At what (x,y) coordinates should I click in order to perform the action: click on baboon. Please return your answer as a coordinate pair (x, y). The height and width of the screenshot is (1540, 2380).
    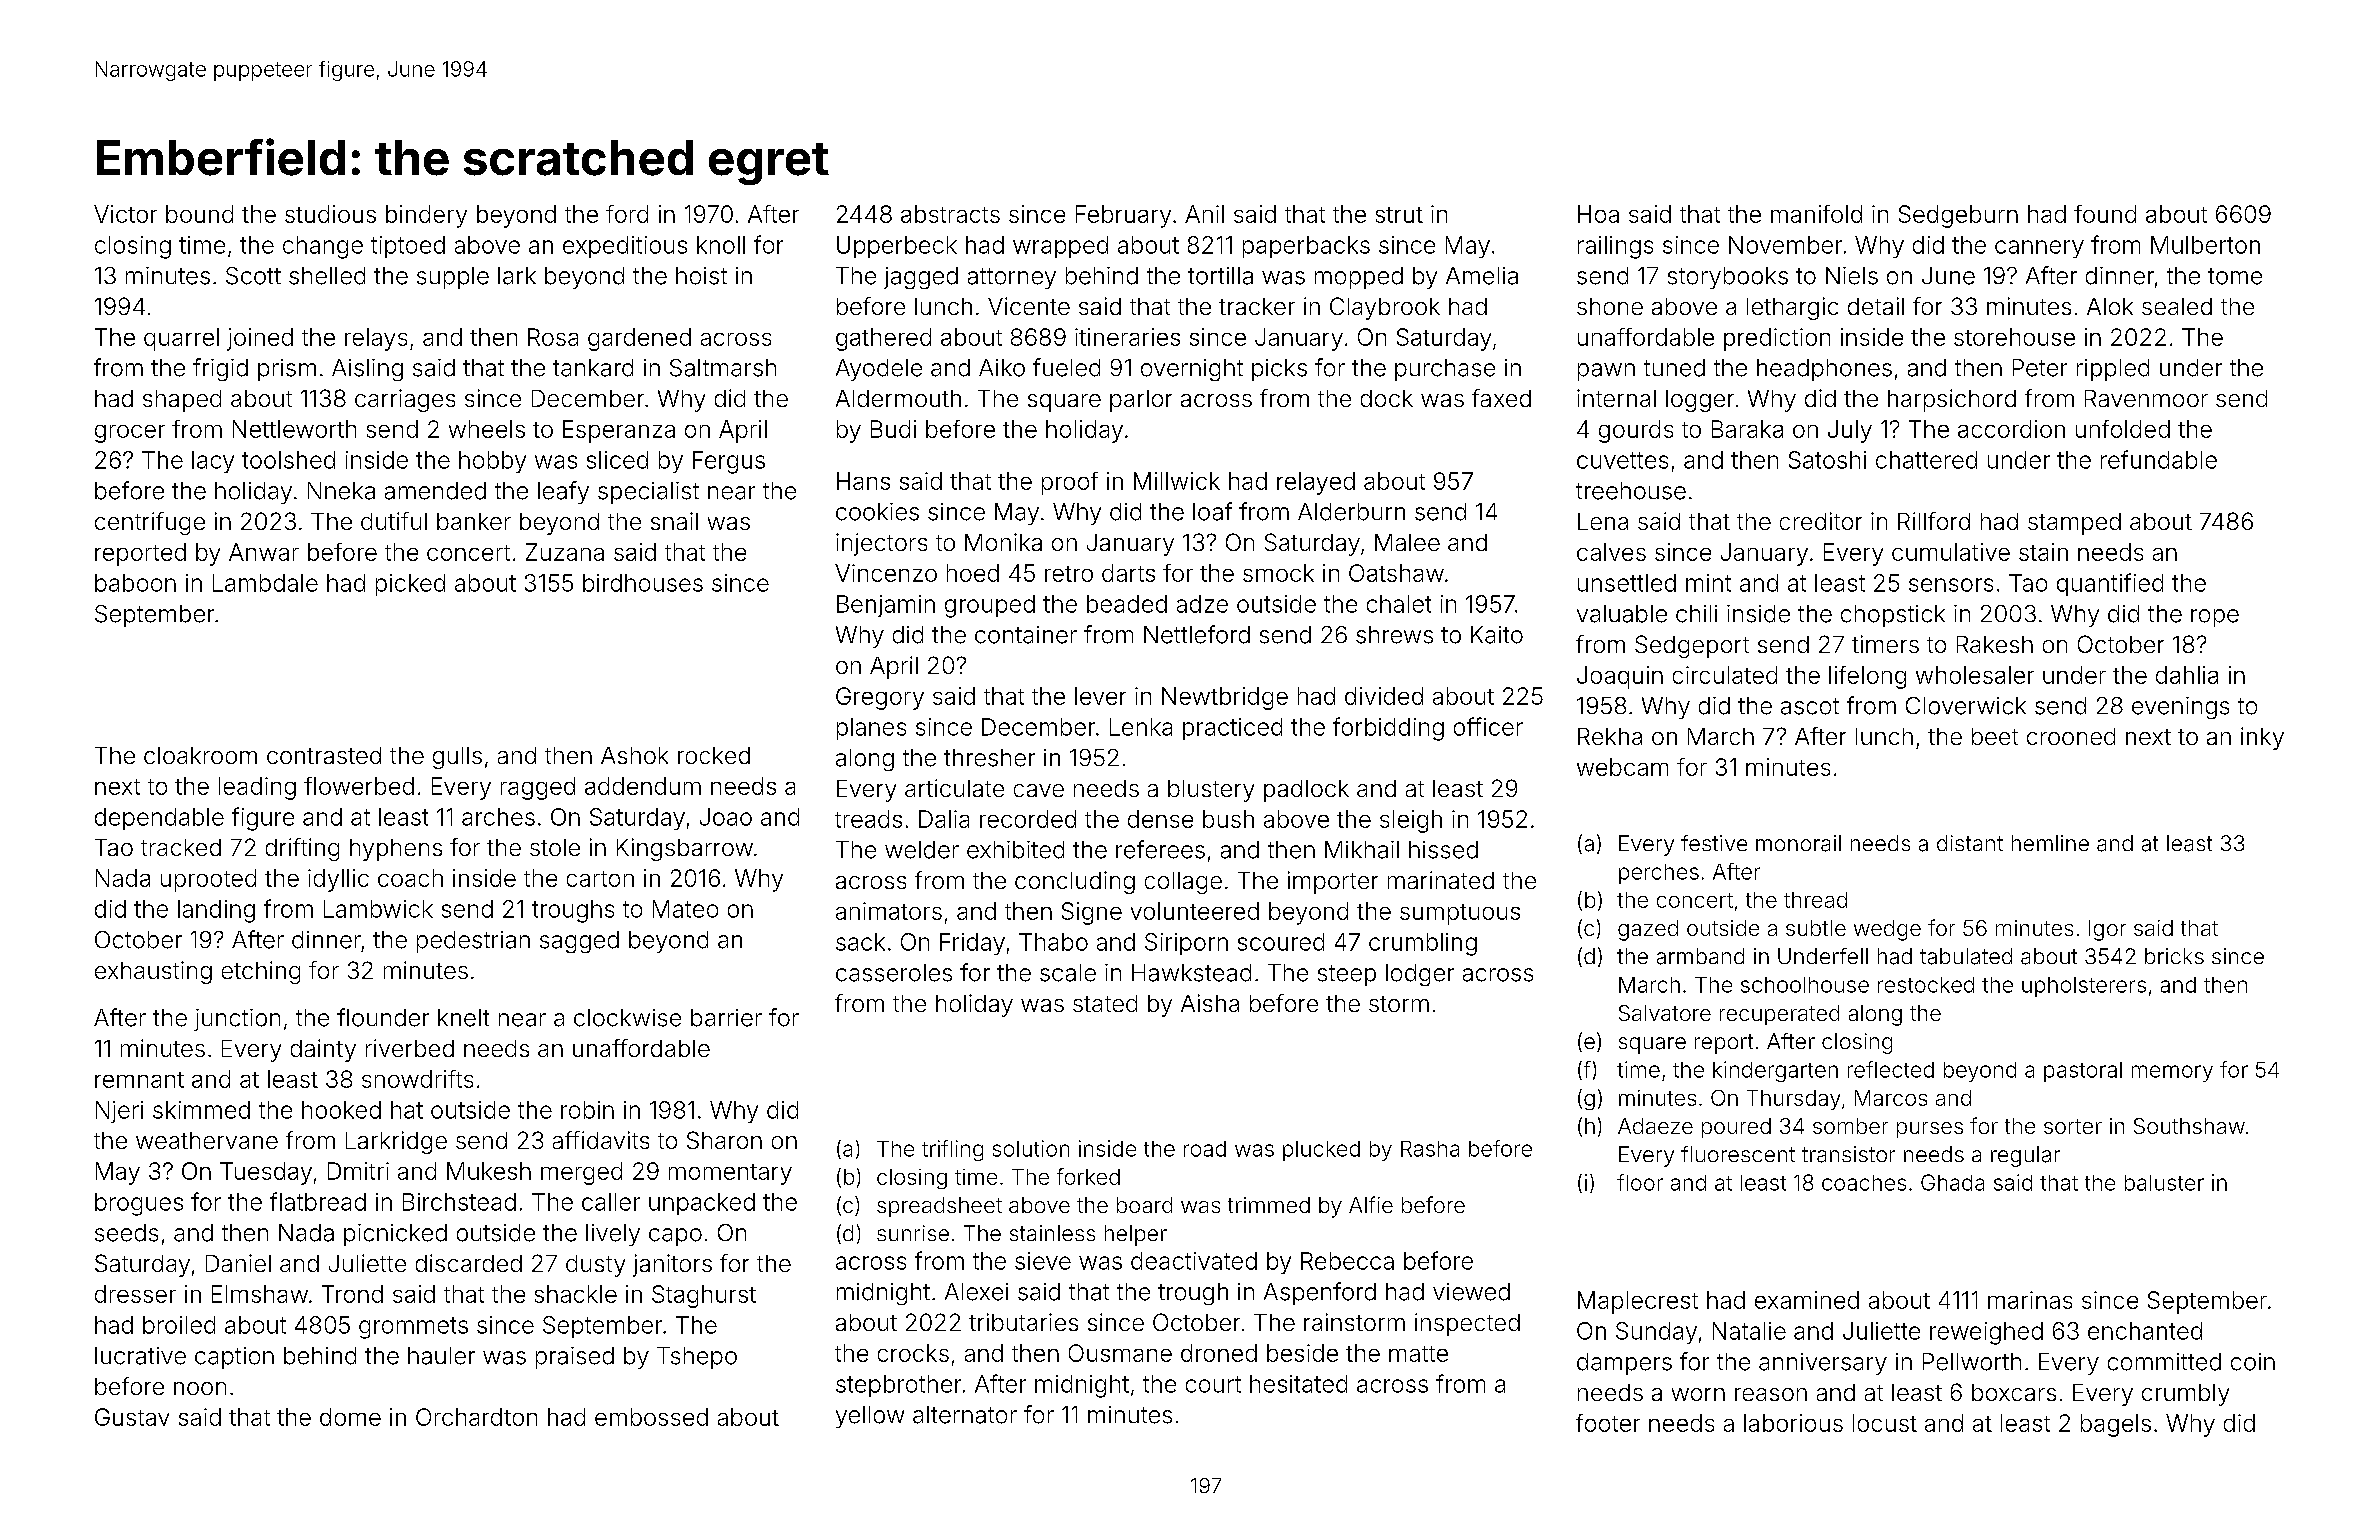
    Looking at the image, I should click on (135, 583).
